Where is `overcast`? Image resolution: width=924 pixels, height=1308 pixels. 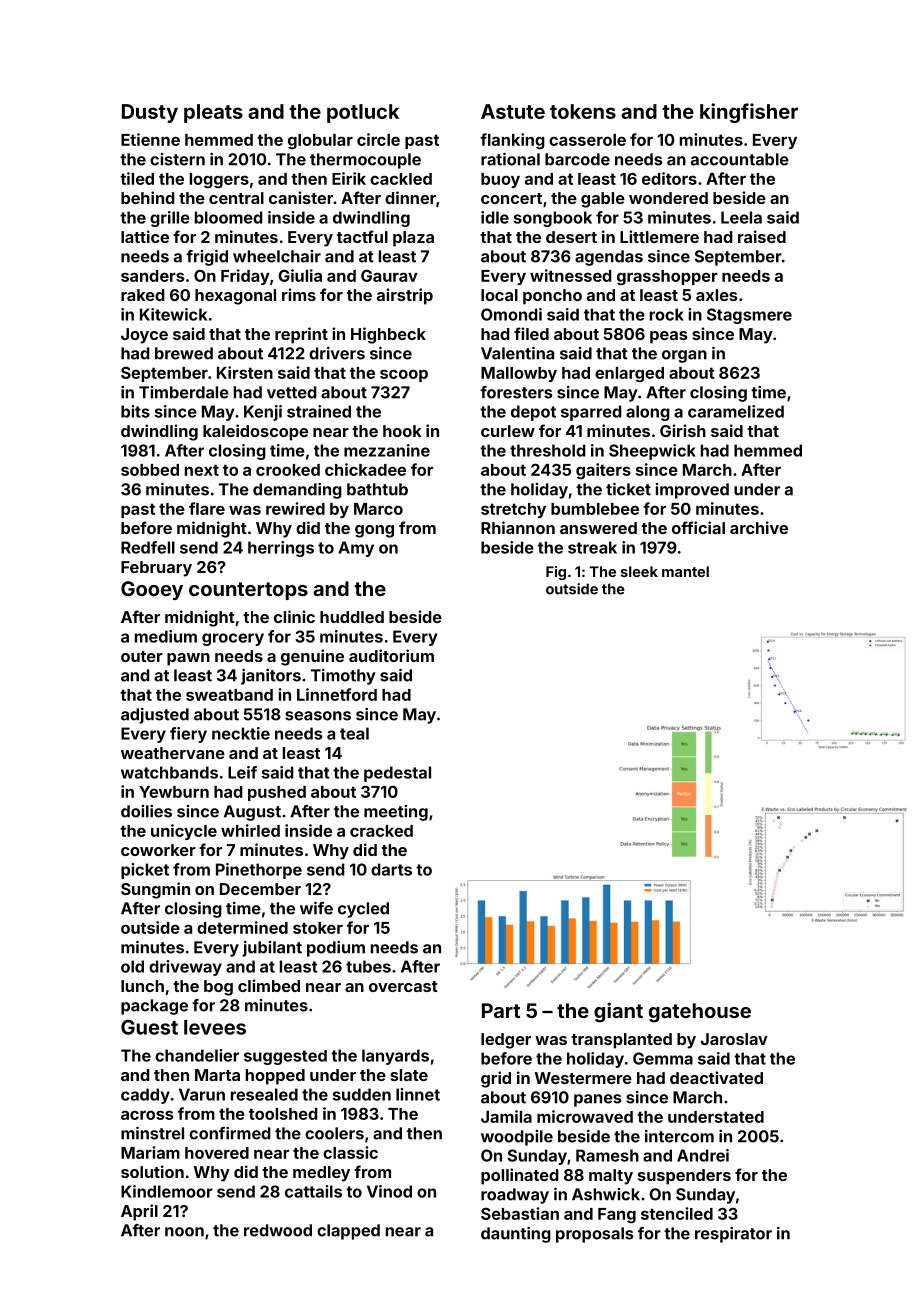 overcast is located at coordinates (403, 986).
